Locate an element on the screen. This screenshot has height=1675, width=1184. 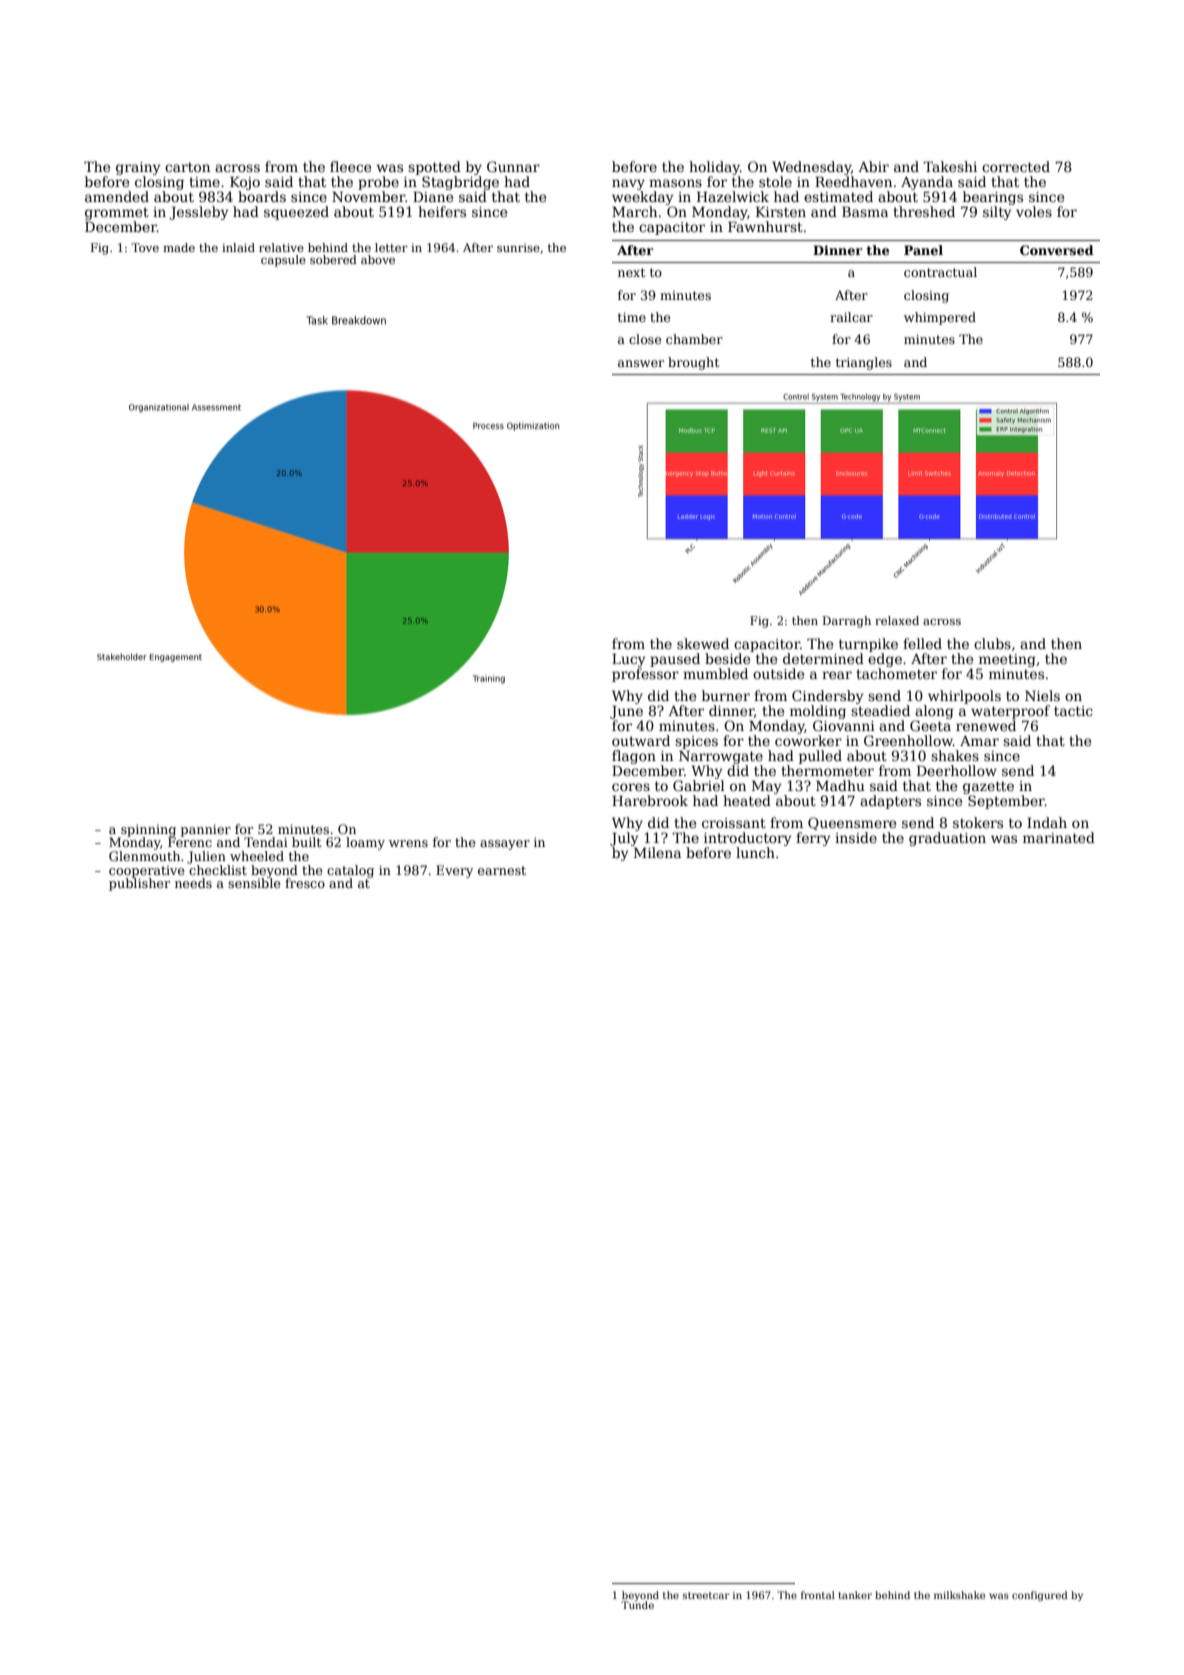
edge is located at coordinates (885, 660).
